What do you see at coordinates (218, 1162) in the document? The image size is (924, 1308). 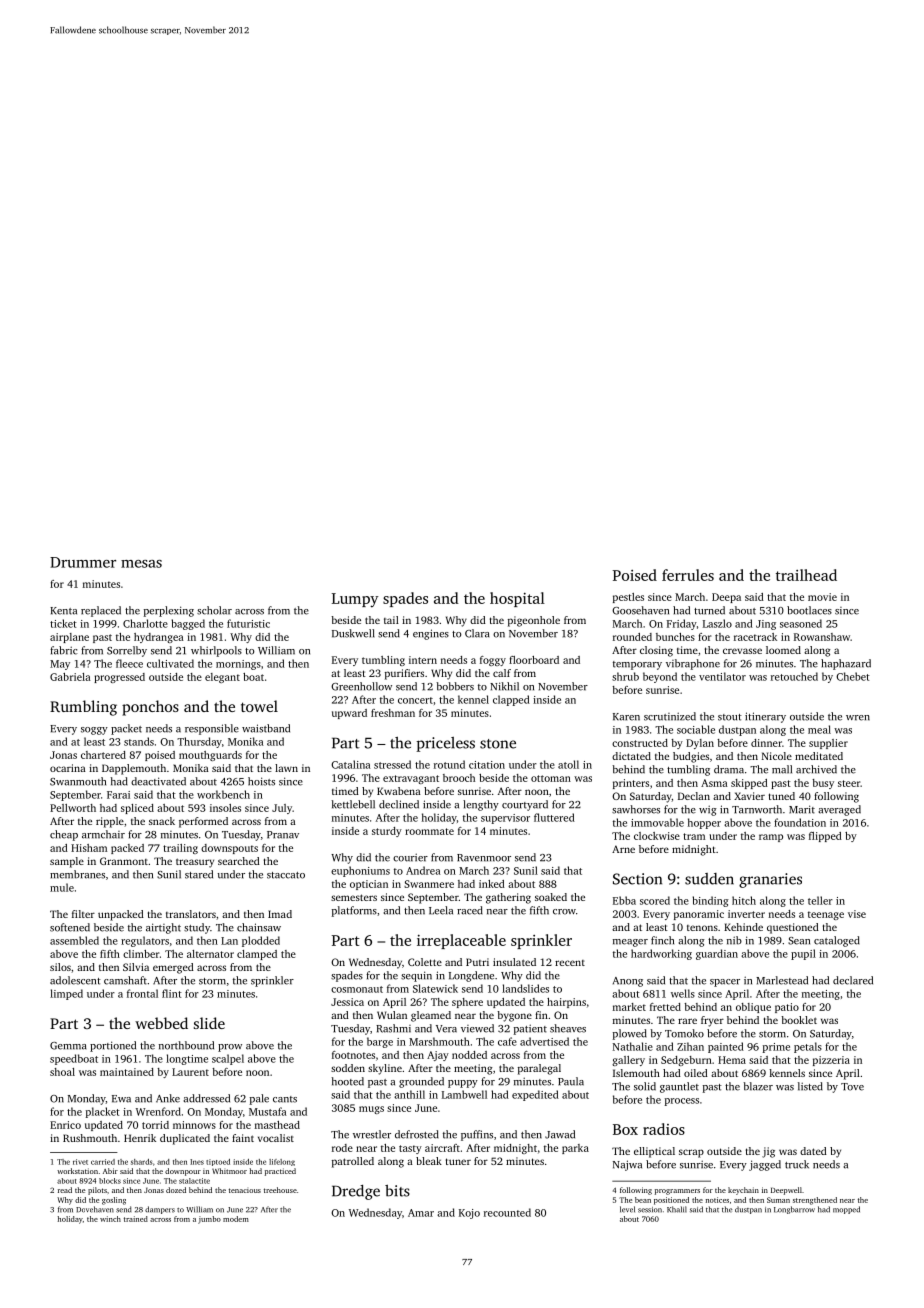 I see `tiptoed` at bounding box center [218, 1162].
